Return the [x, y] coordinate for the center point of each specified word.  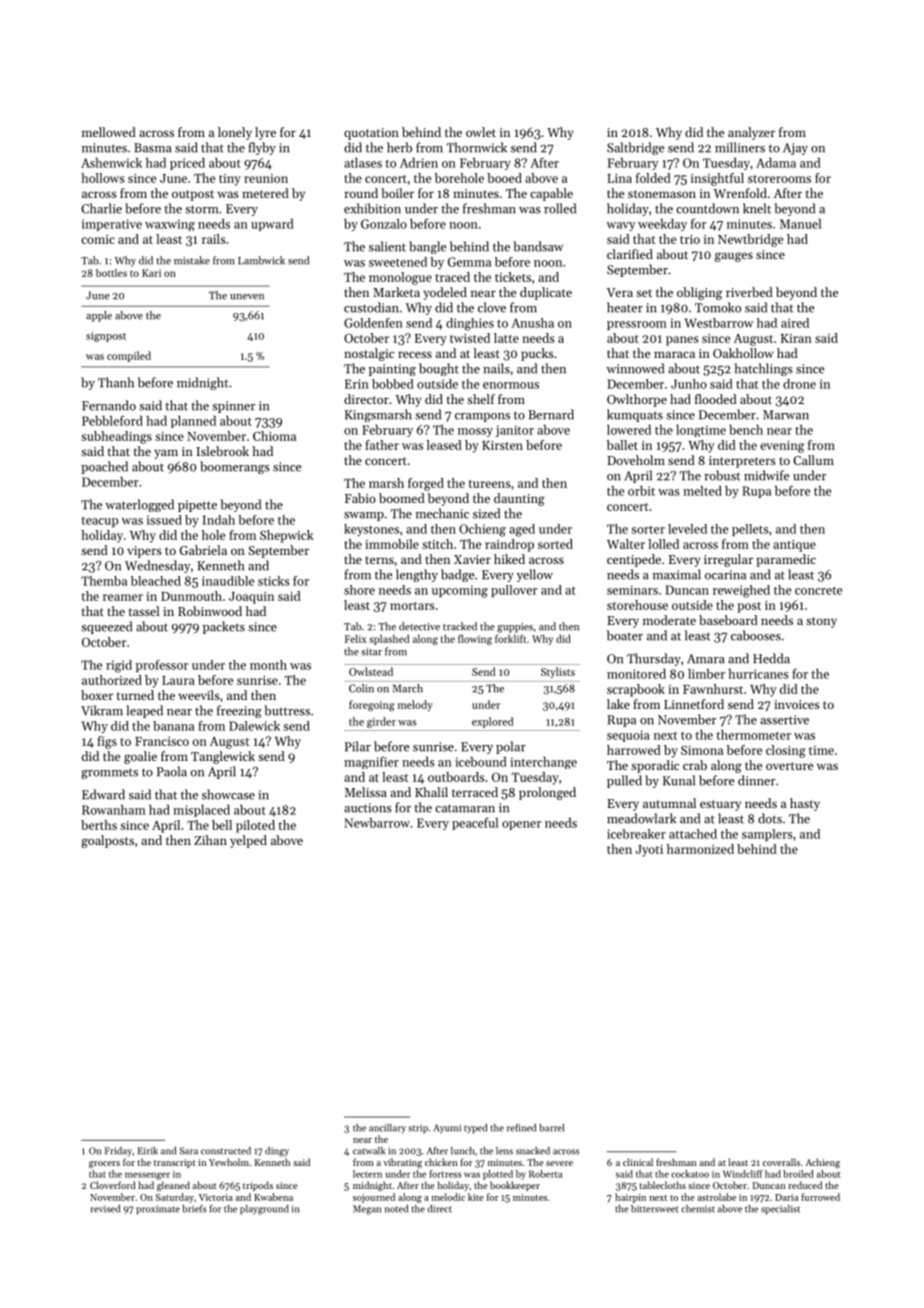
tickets [513, 277]
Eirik [148, 1151]
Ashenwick [111, 163]
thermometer [753, 735]
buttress [287, 710]
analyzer [751, 133]
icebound [481, 762]
